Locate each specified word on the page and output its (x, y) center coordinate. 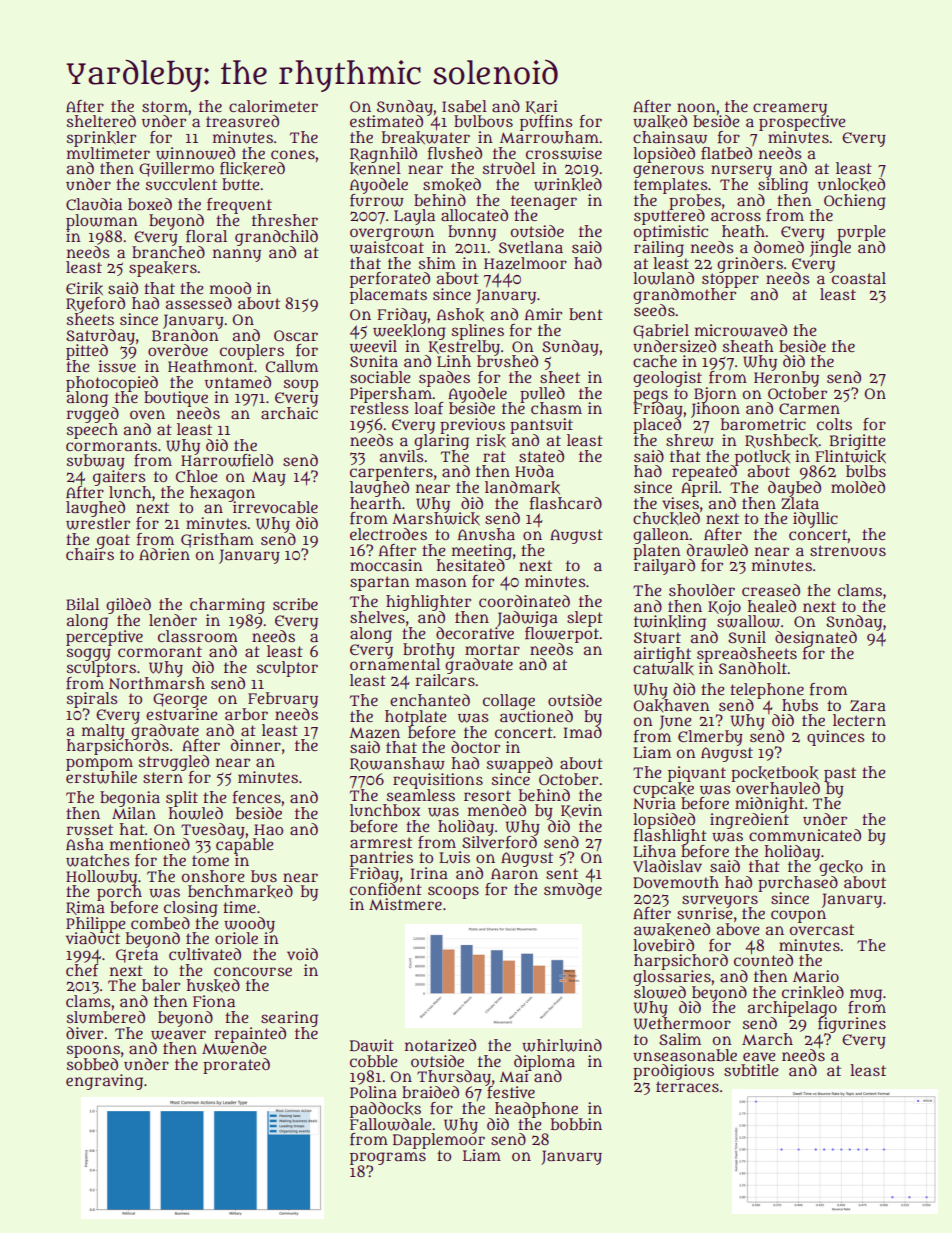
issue (117, 366)
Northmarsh (157, 683)
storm (165, 106)
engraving (104, 1082)
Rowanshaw (397, 764)
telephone (767, 690)
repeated (705, 473)
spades (444, 379)
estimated (386, 121)
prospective (802, 123)
